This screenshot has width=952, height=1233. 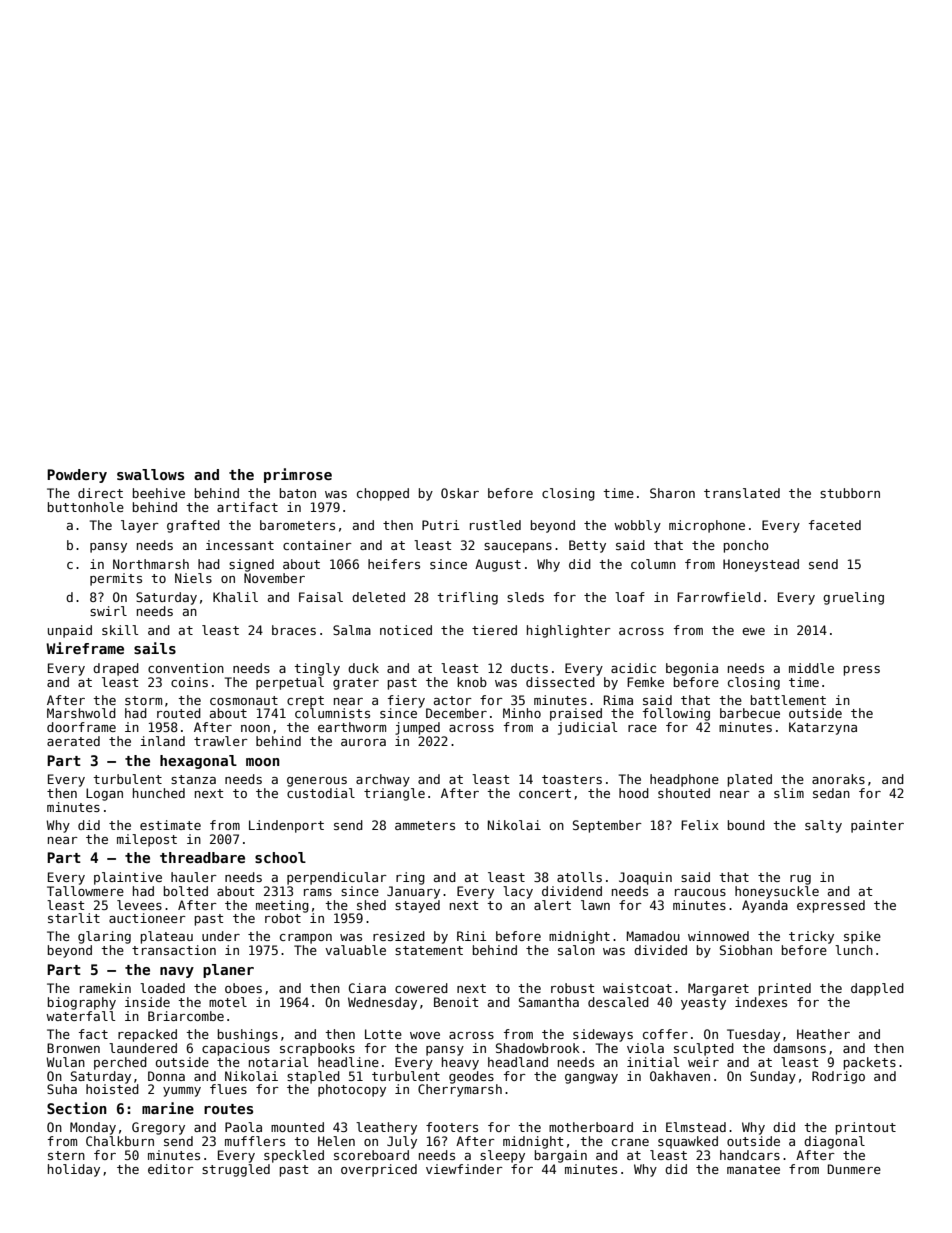 I want to click on hexagonal, so click(x=198, y=762).
